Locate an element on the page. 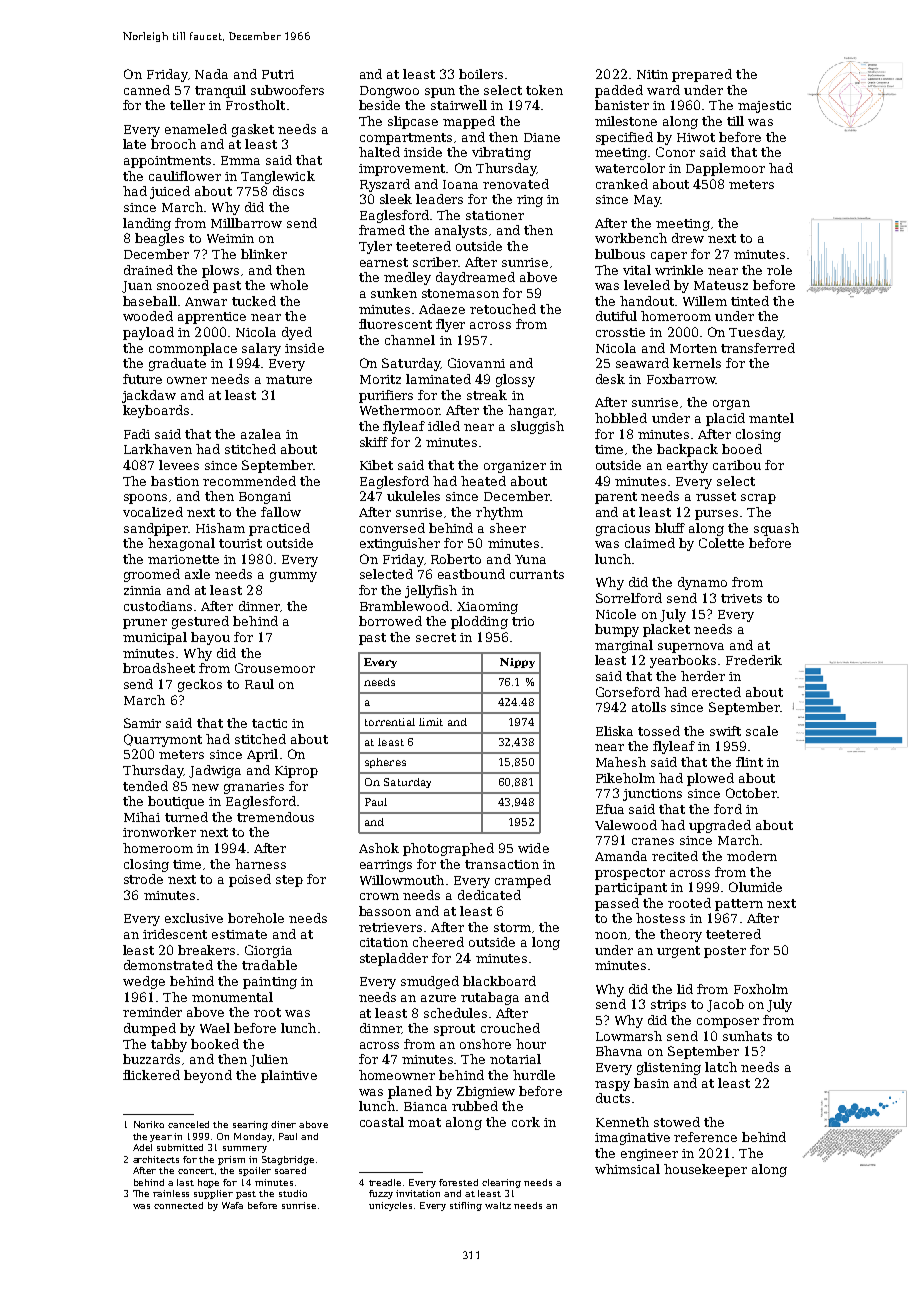  boilers is located at coordinates (481, 74).
